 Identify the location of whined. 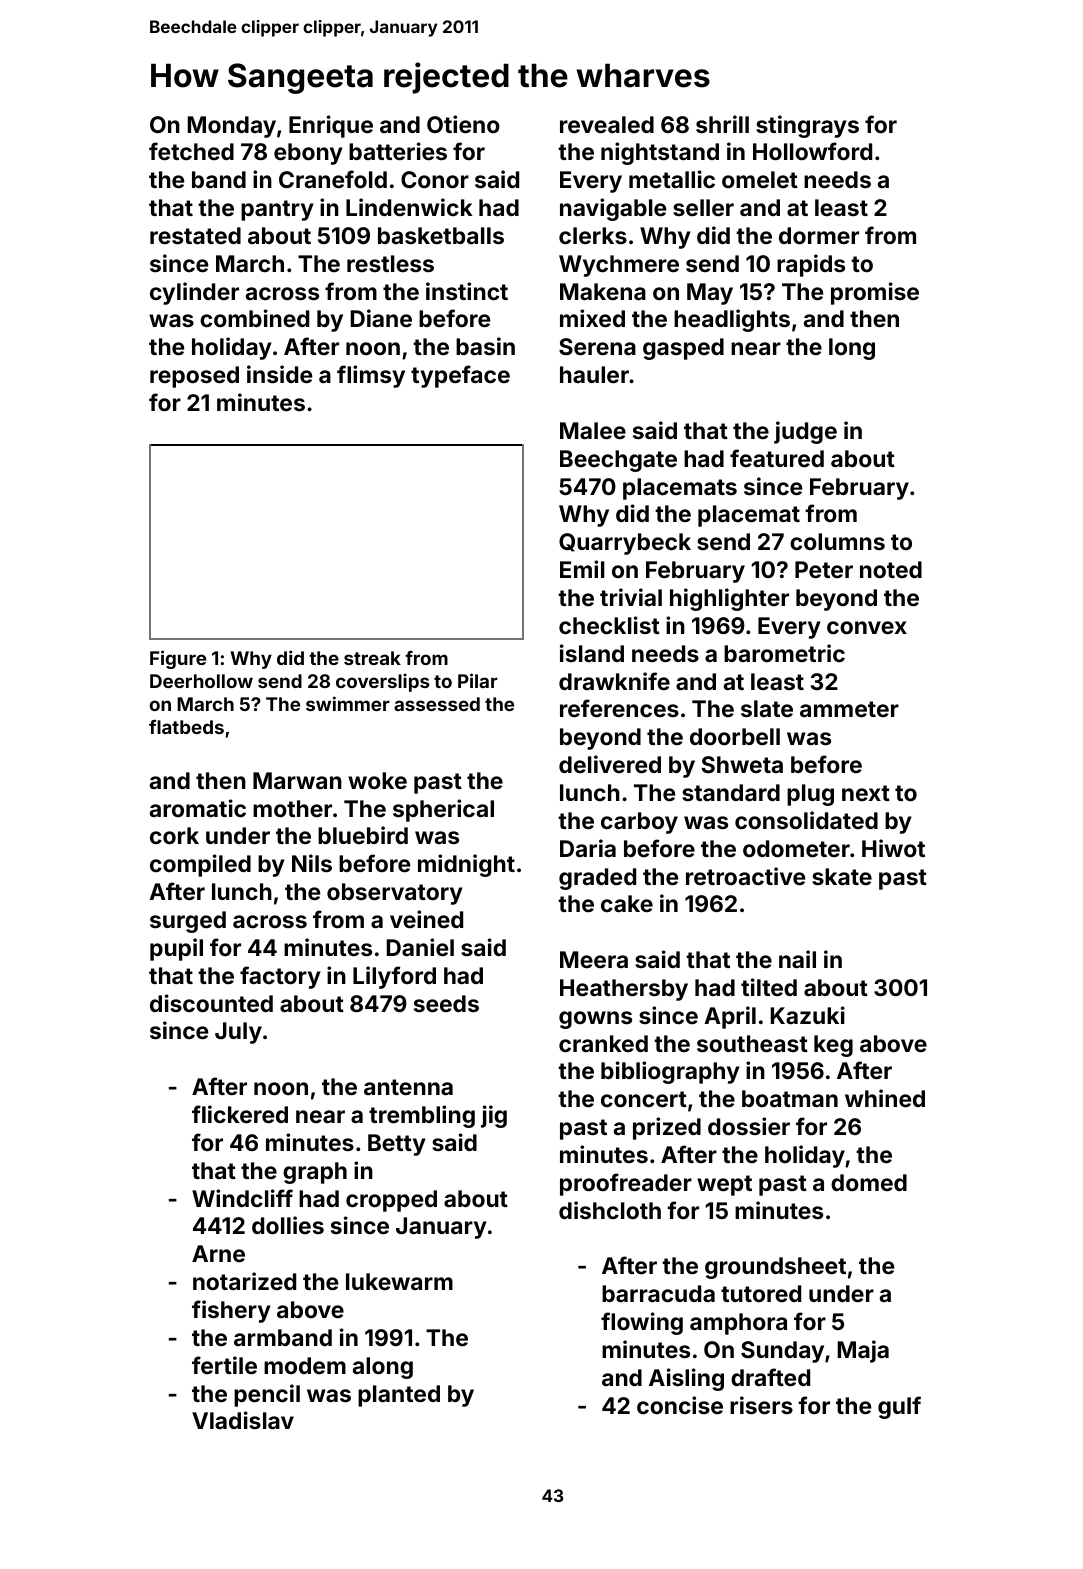
(885, 1098).
